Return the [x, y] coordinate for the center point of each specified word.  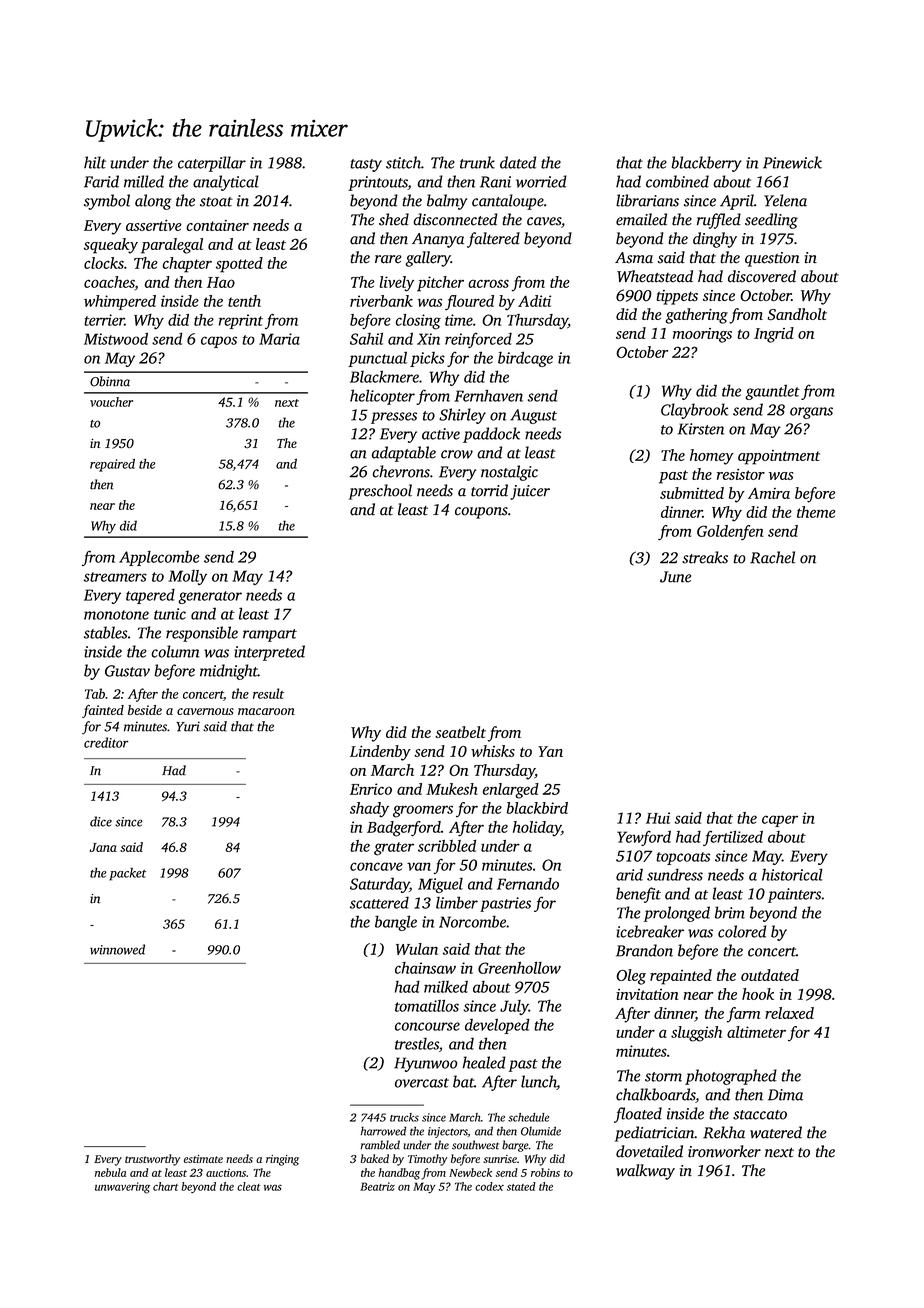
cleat [248, 1186]
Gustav [127, 671]
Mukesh [452, 789]
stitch [403, 162]
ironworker [724, 1151]
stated [521, 1186]
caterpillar [212, 164]
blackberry [707, 164]
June [675, 577]
